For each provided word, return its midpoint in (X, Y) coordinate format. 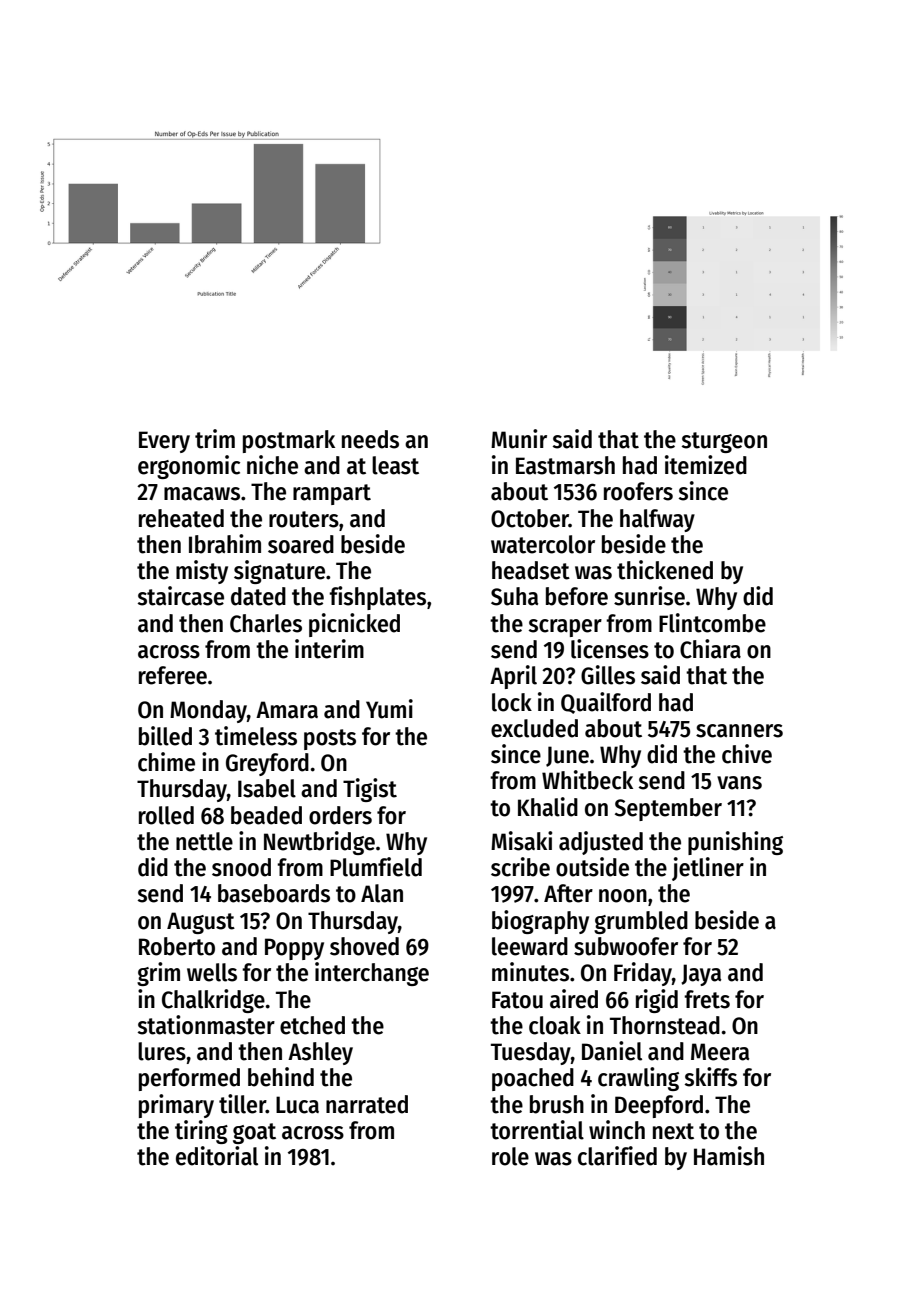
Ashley (320, 1053)
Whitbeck (587, 780)
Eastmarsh (565, 465)
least (395, 465)
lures (162, 1051)
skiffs (711, 1077)
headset (531, 570)
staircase (181, 596)
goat (254, 1133)
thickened (665, 570)
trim (215, 439)
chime (166, 762)
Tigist (370, 790)
